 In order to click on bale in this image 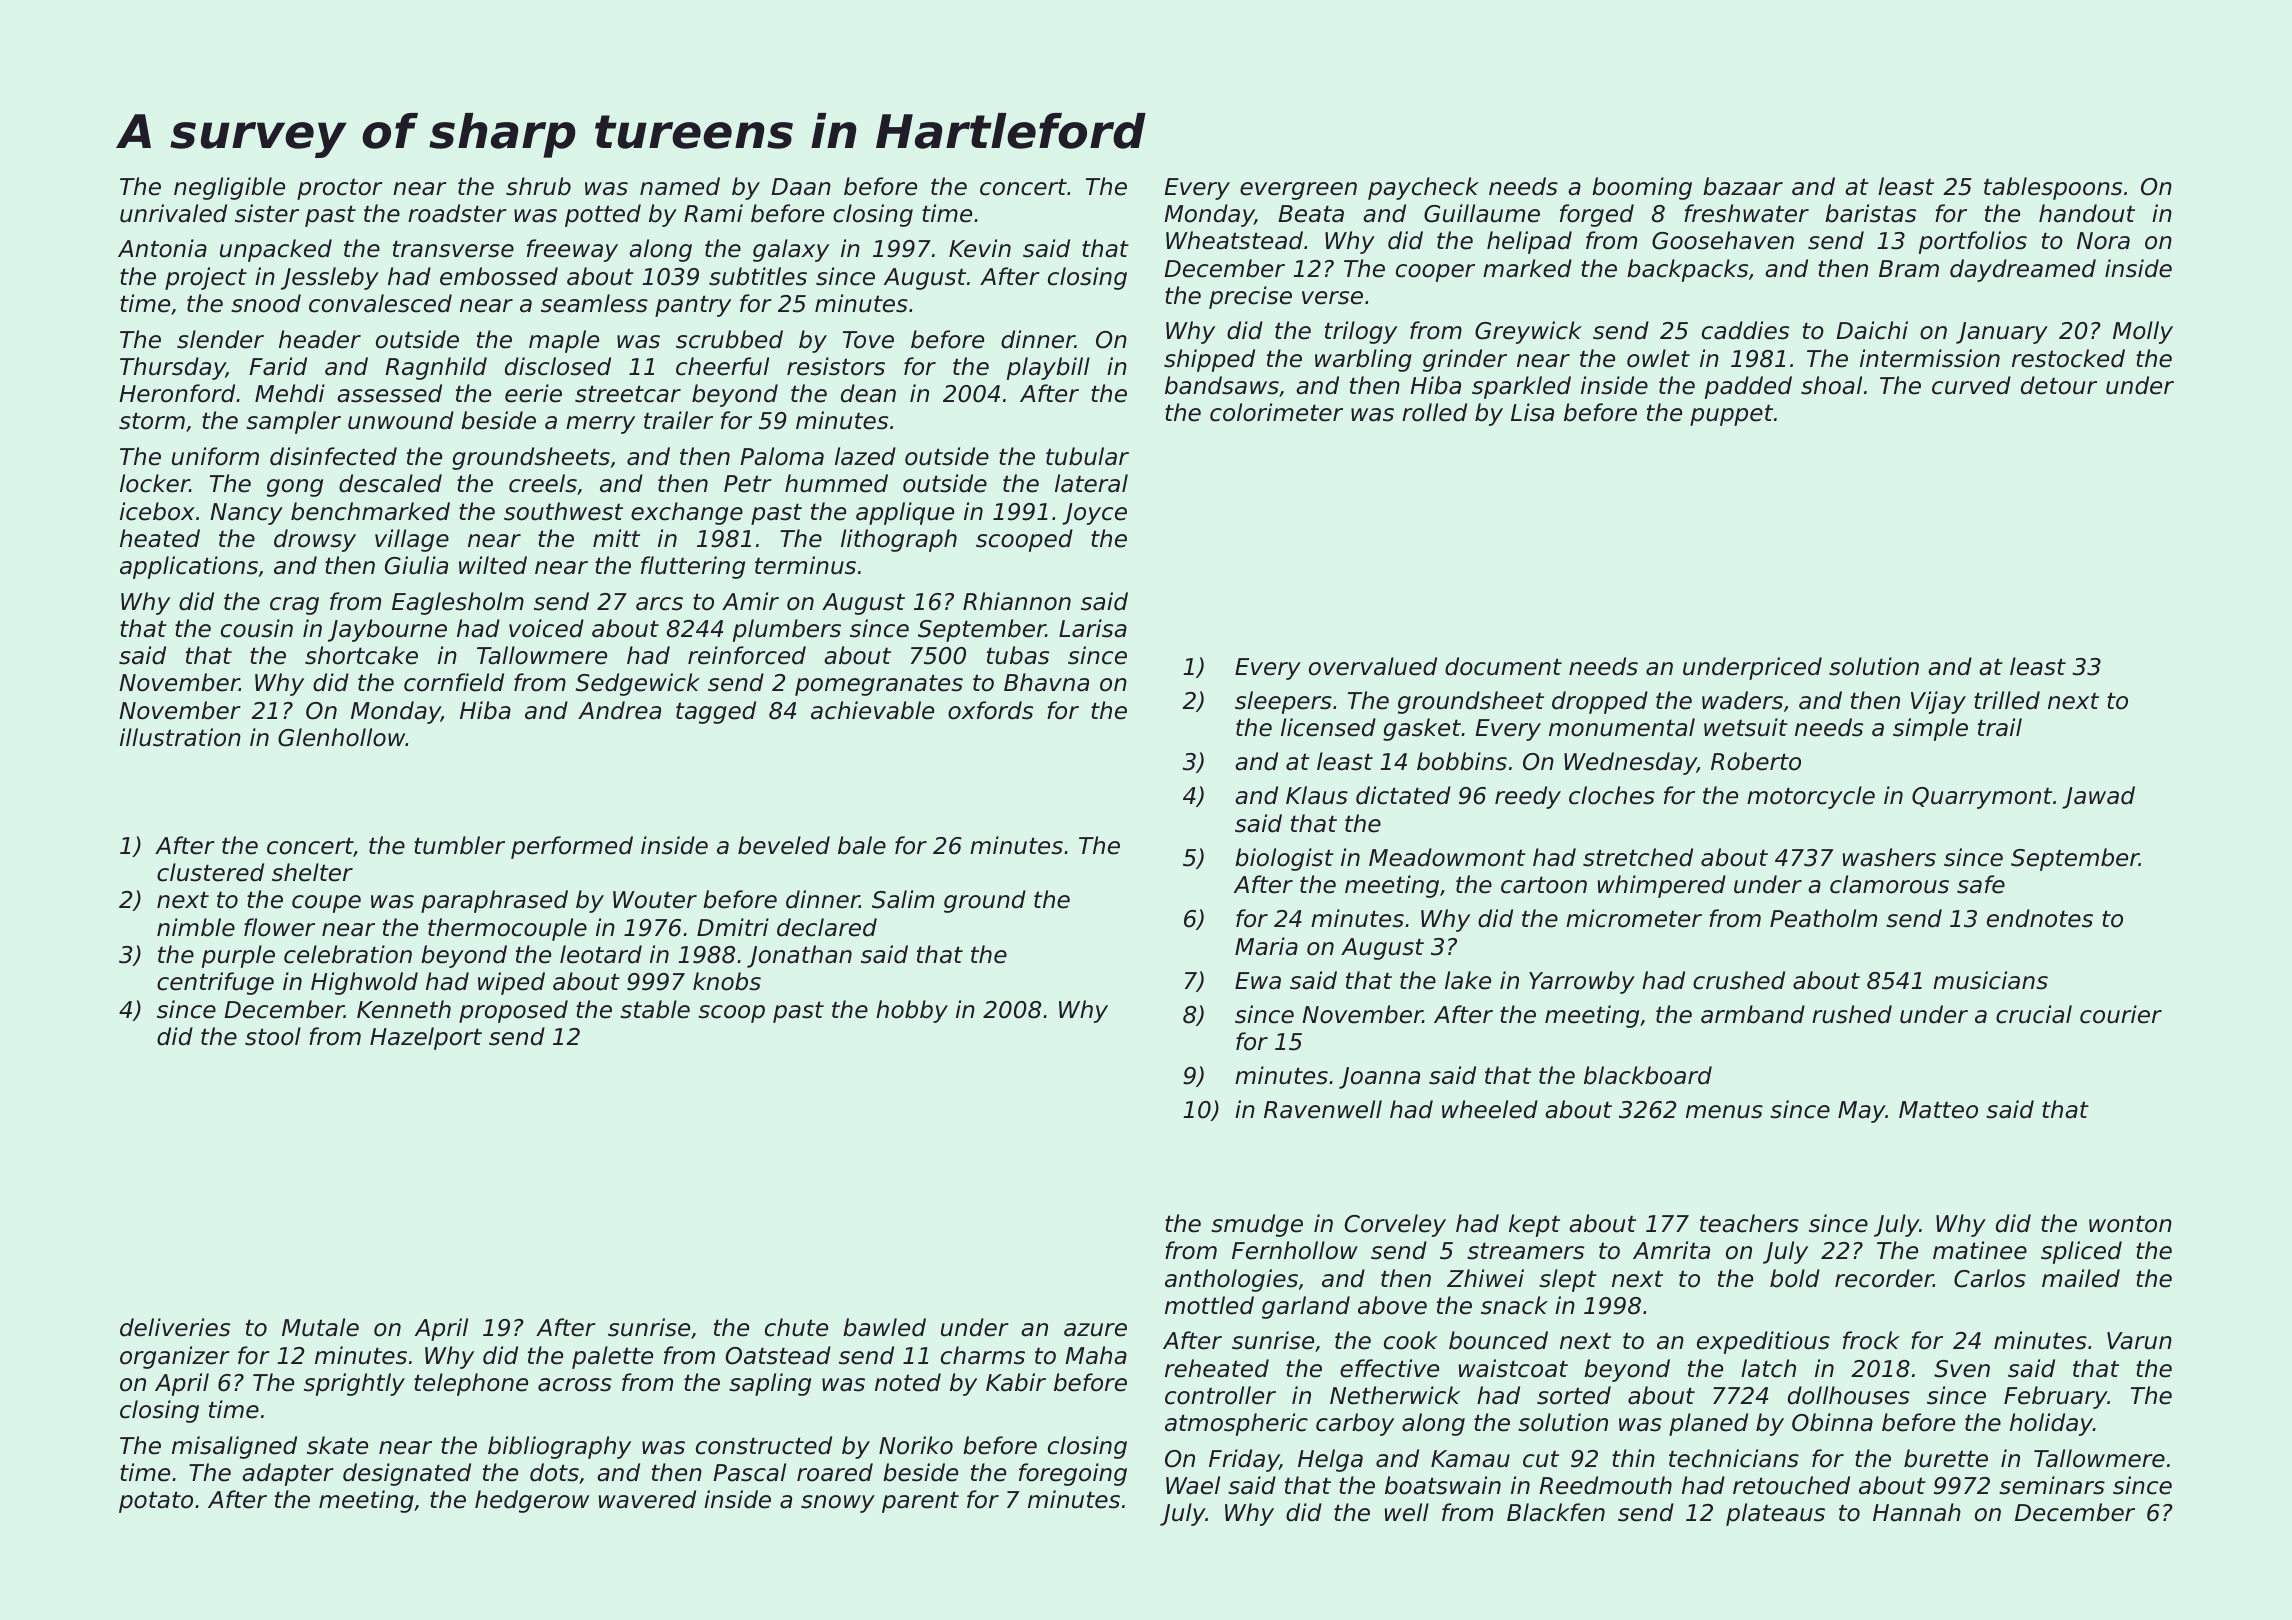, I will do `click(862, 845)`.
